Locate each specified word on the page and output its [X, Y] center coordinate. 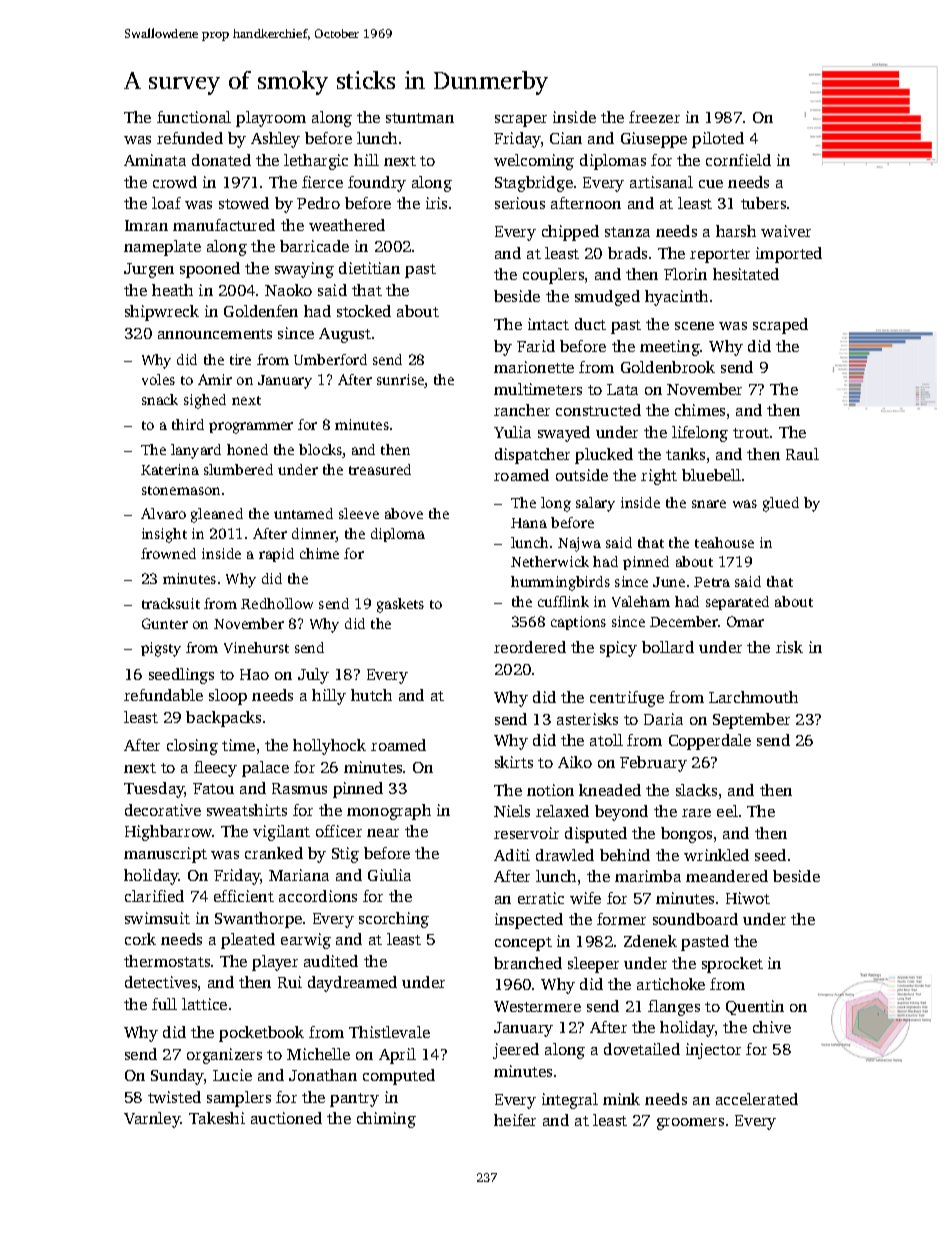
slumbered [238, 469]
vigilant [281, 833]
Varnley [152, 1120]
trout [751, 433]
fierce [322, 182]
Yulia [512, 432]
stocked [364, 311]
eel [727, 811]
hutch [371, 695]
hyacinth [676, 298]
